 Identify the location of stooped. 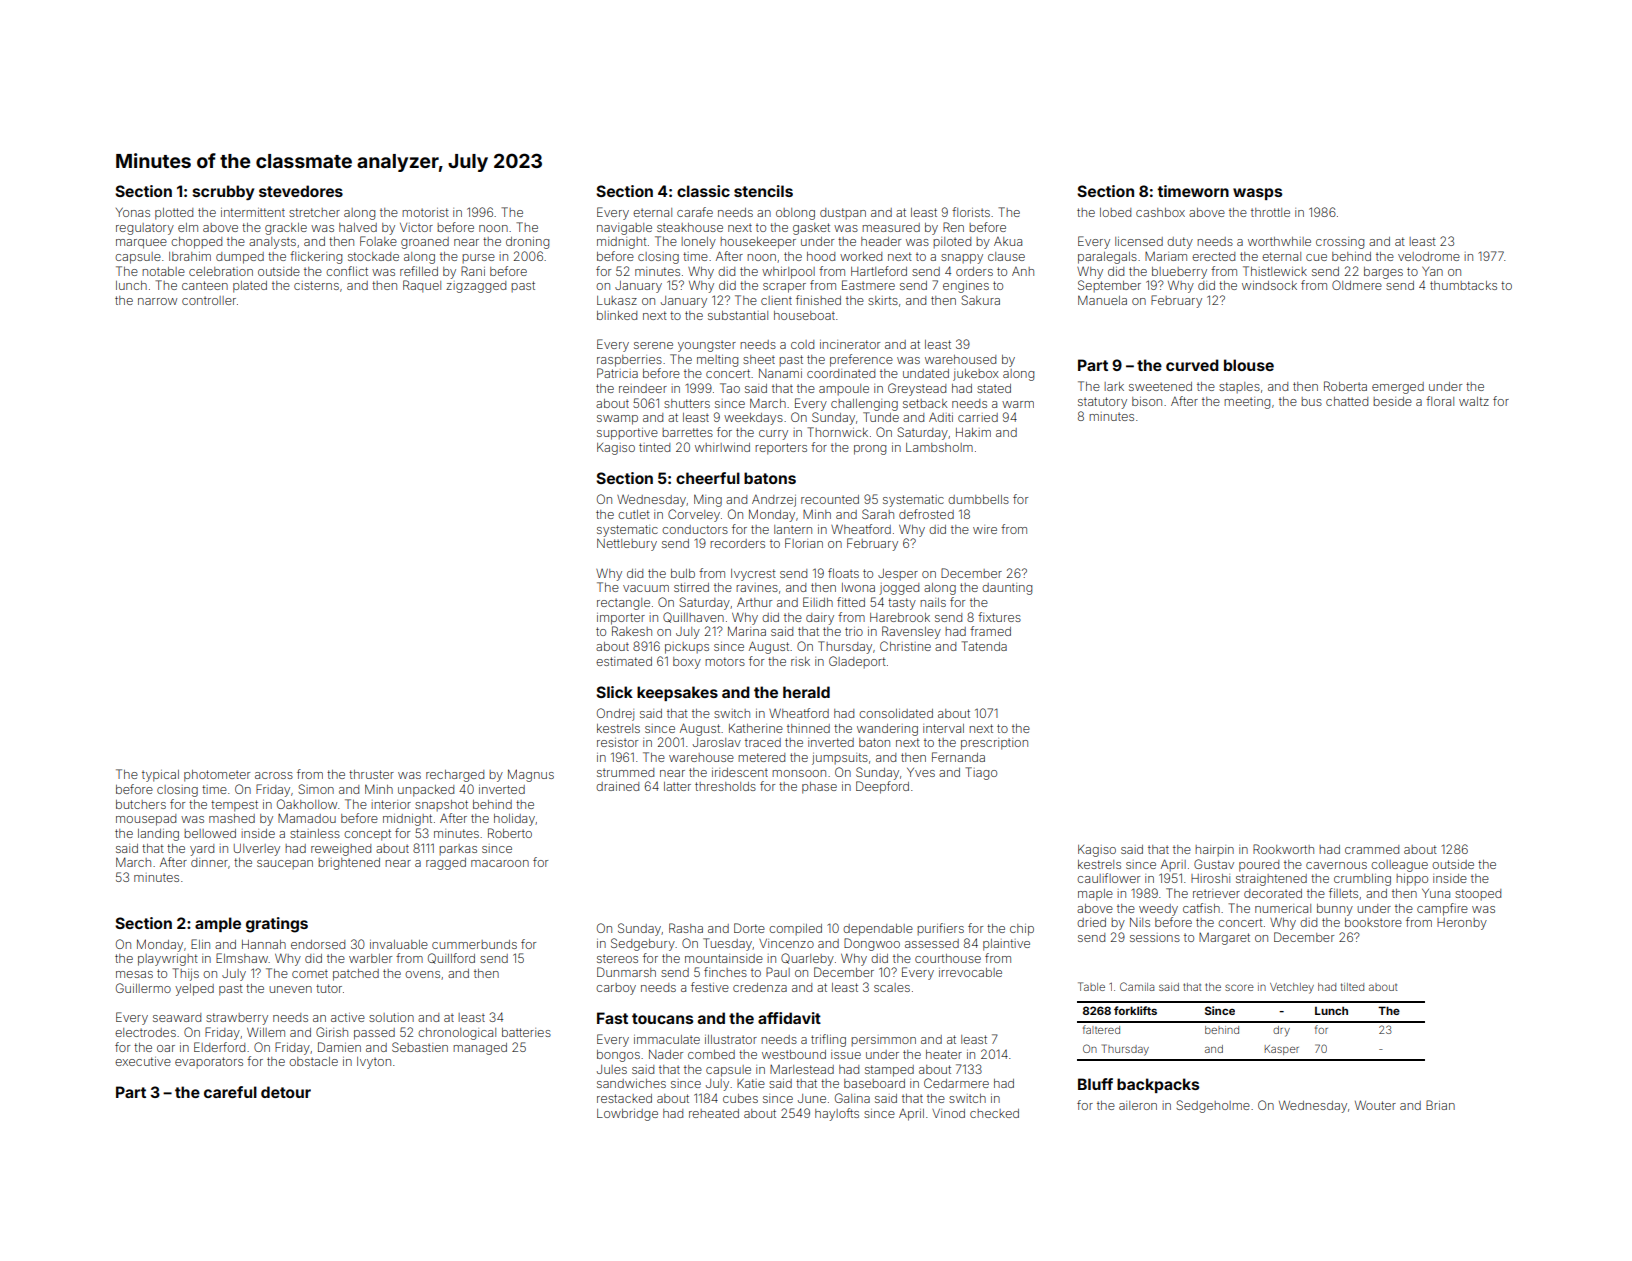
(1478, 894).
